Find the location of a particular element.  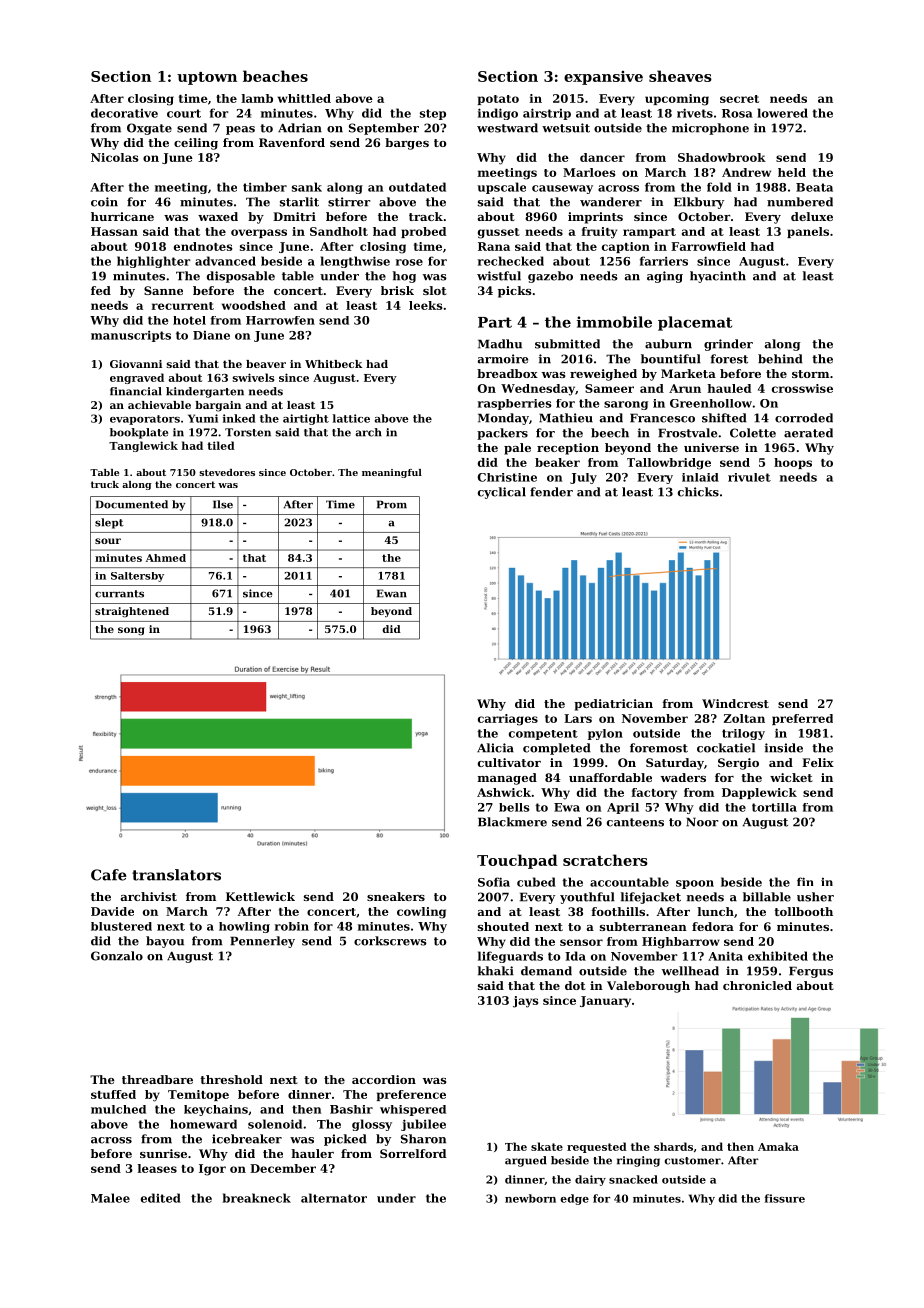

Prom is located at coordinates (392, 504).
